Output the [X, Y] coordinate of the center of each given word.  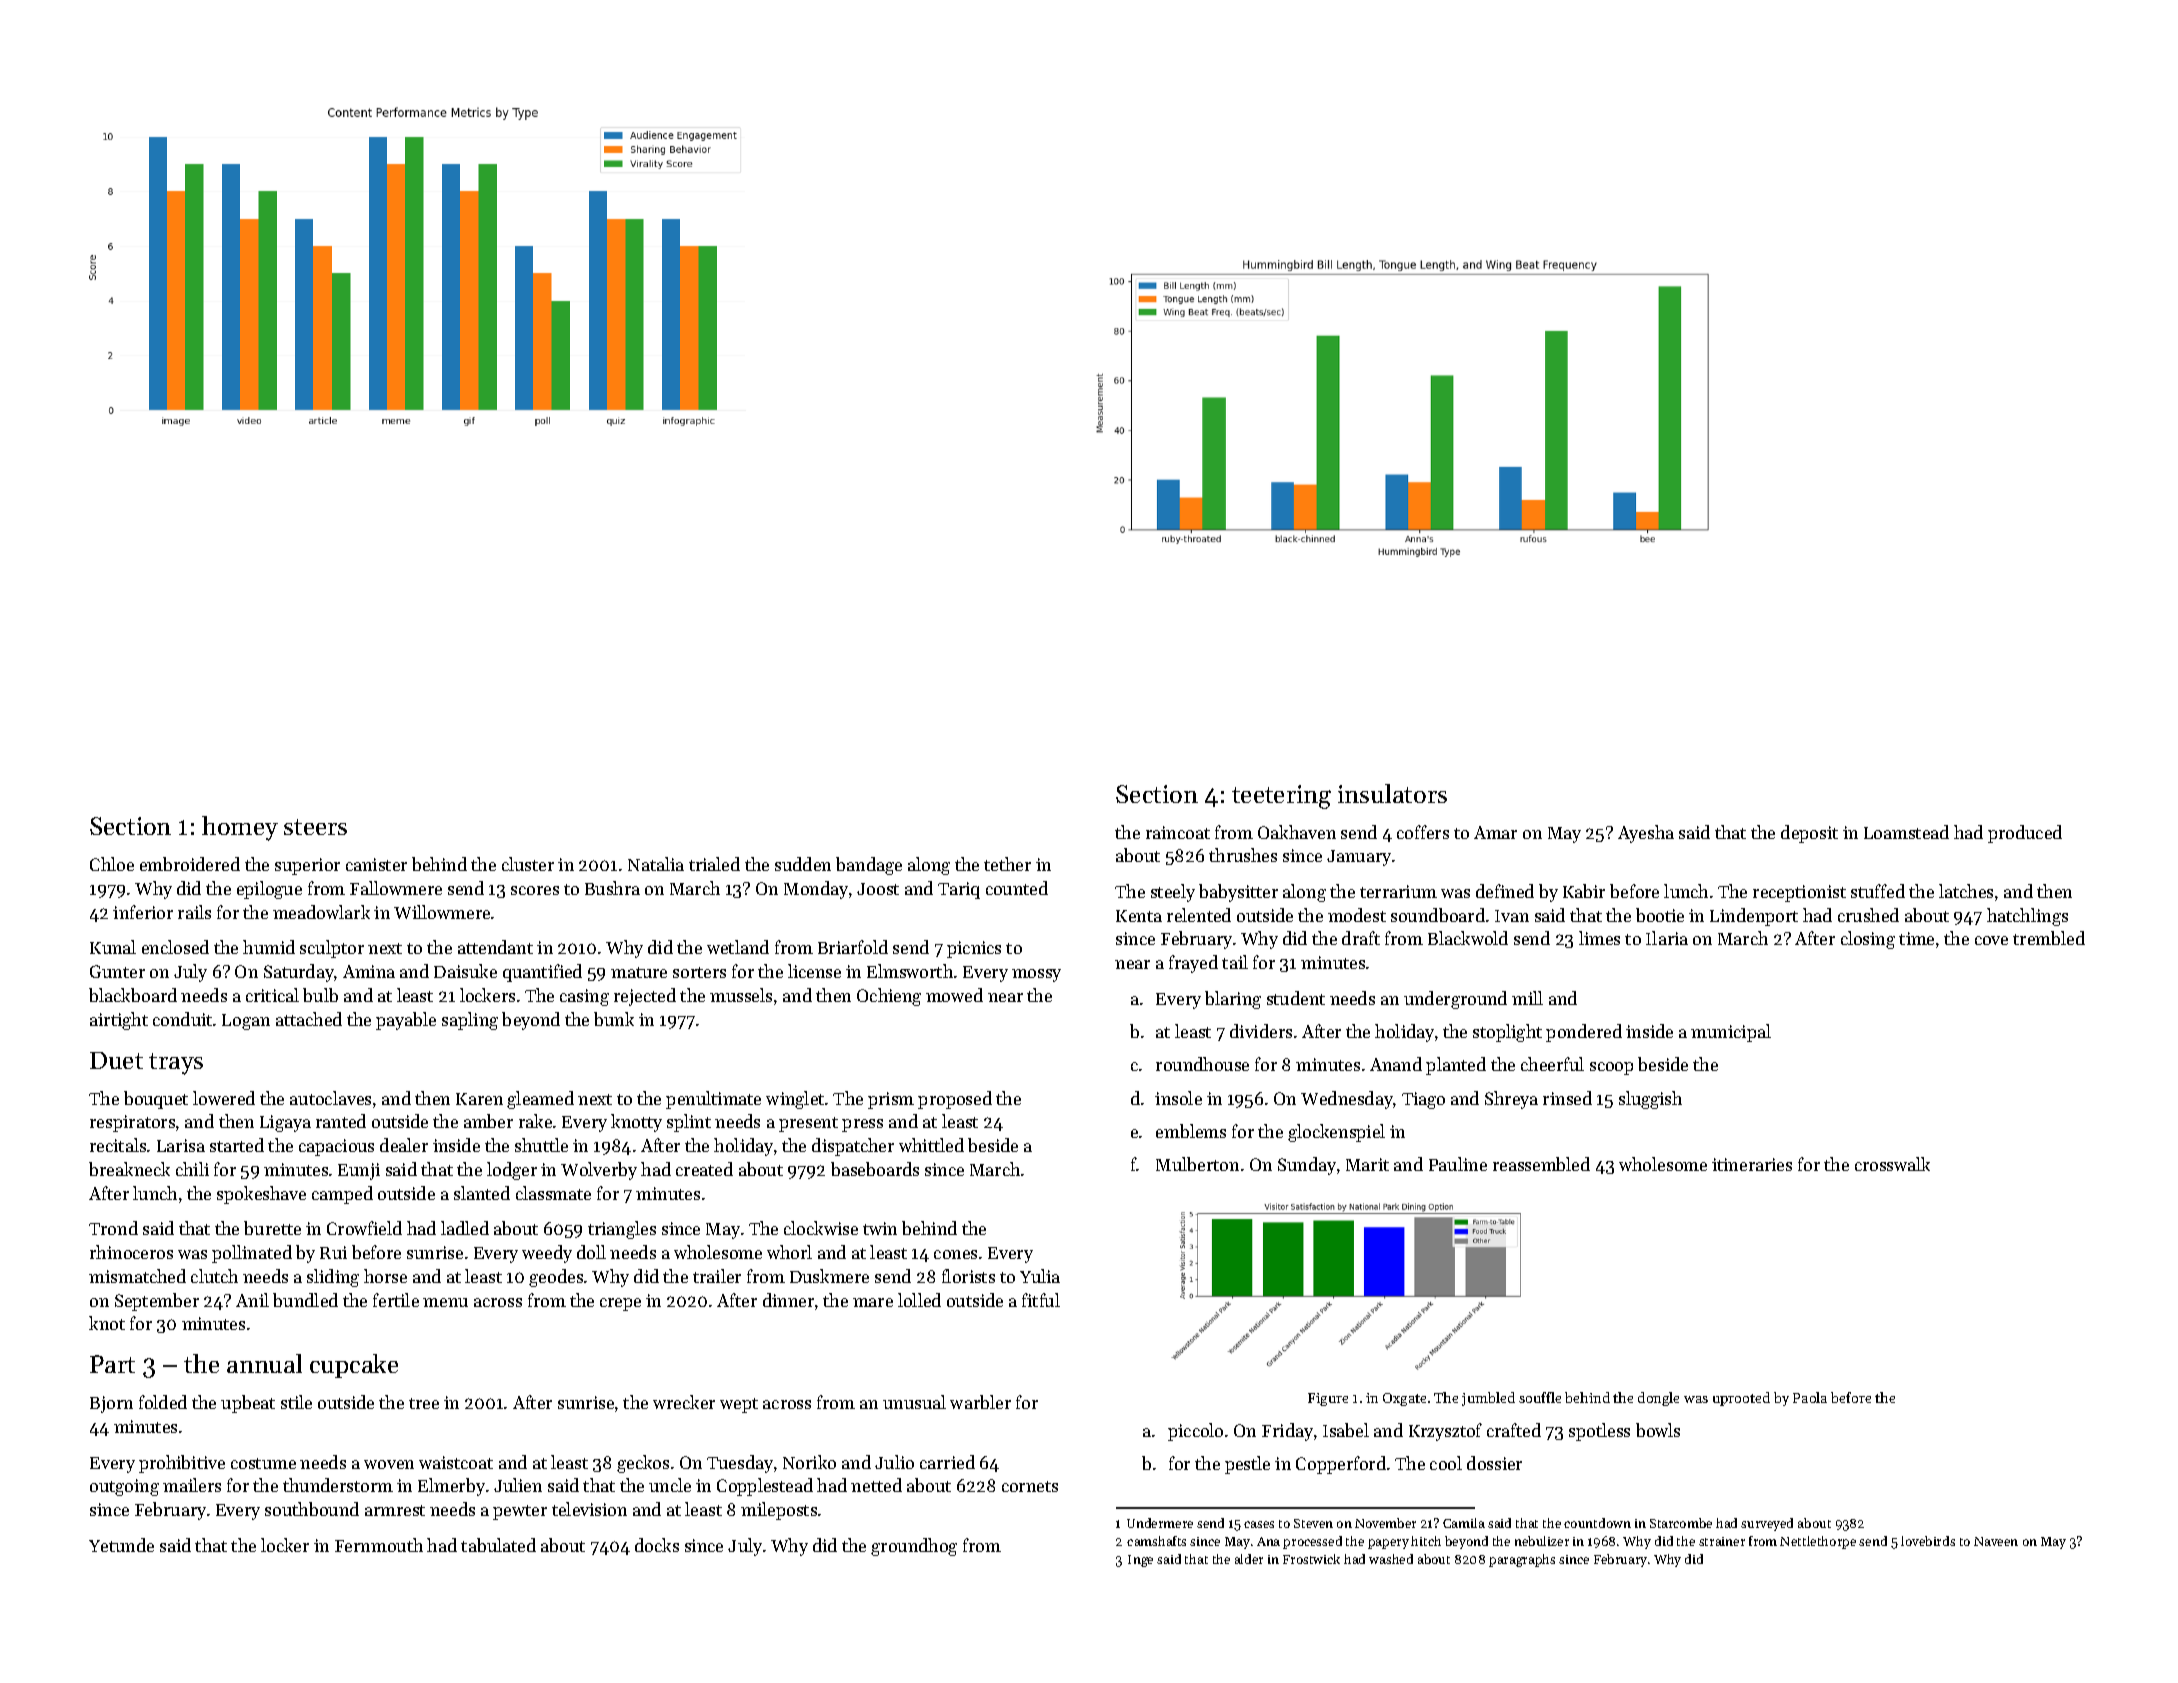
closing [1868, 940]
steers [315, 827]
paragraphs [1522, 1560]
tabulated [498, 1545]
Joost [878, 889]
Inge [1140, 1561]
